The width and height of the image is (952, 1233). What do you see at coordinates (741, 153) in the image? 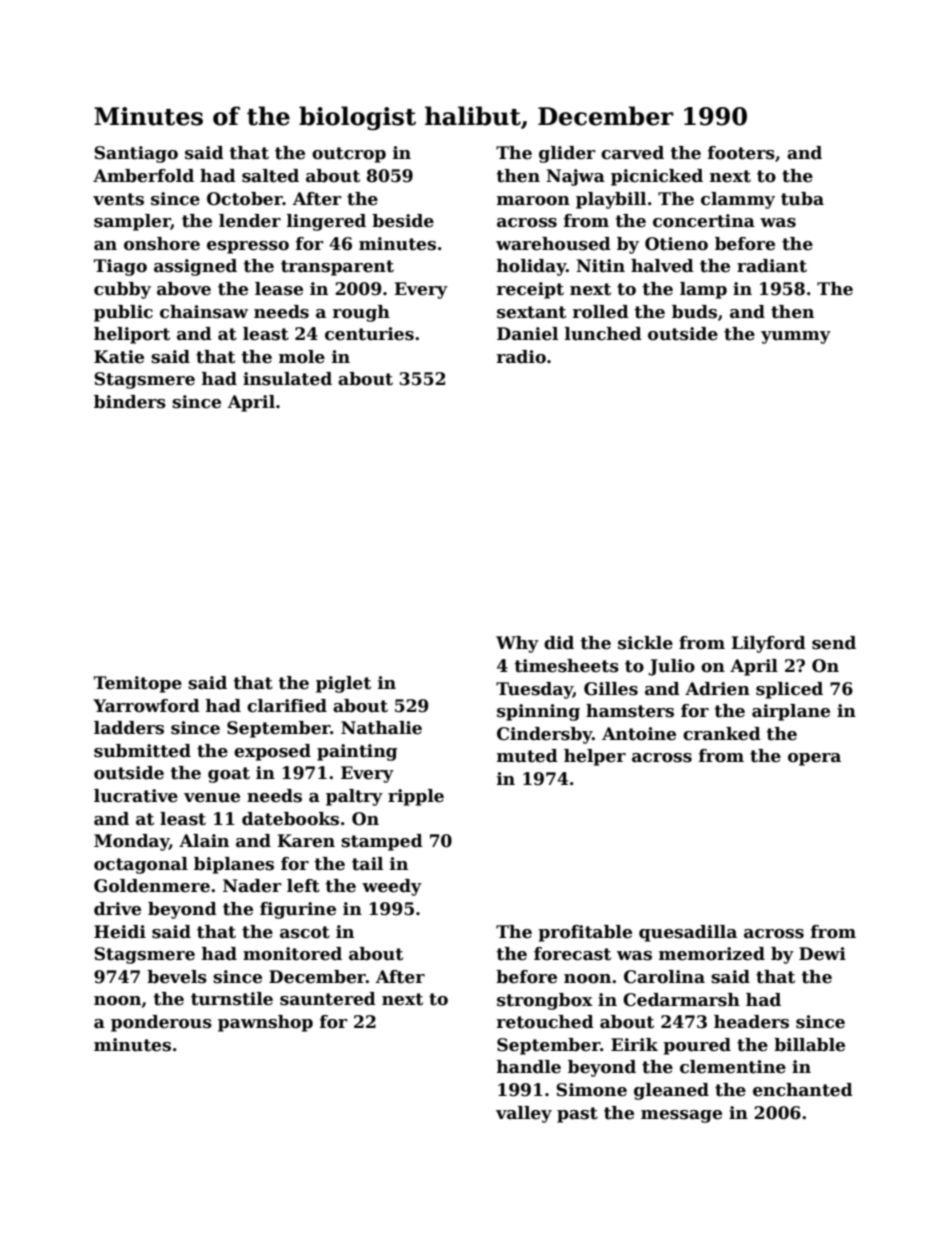
I see `footers` at bounding box center [741, 153].
